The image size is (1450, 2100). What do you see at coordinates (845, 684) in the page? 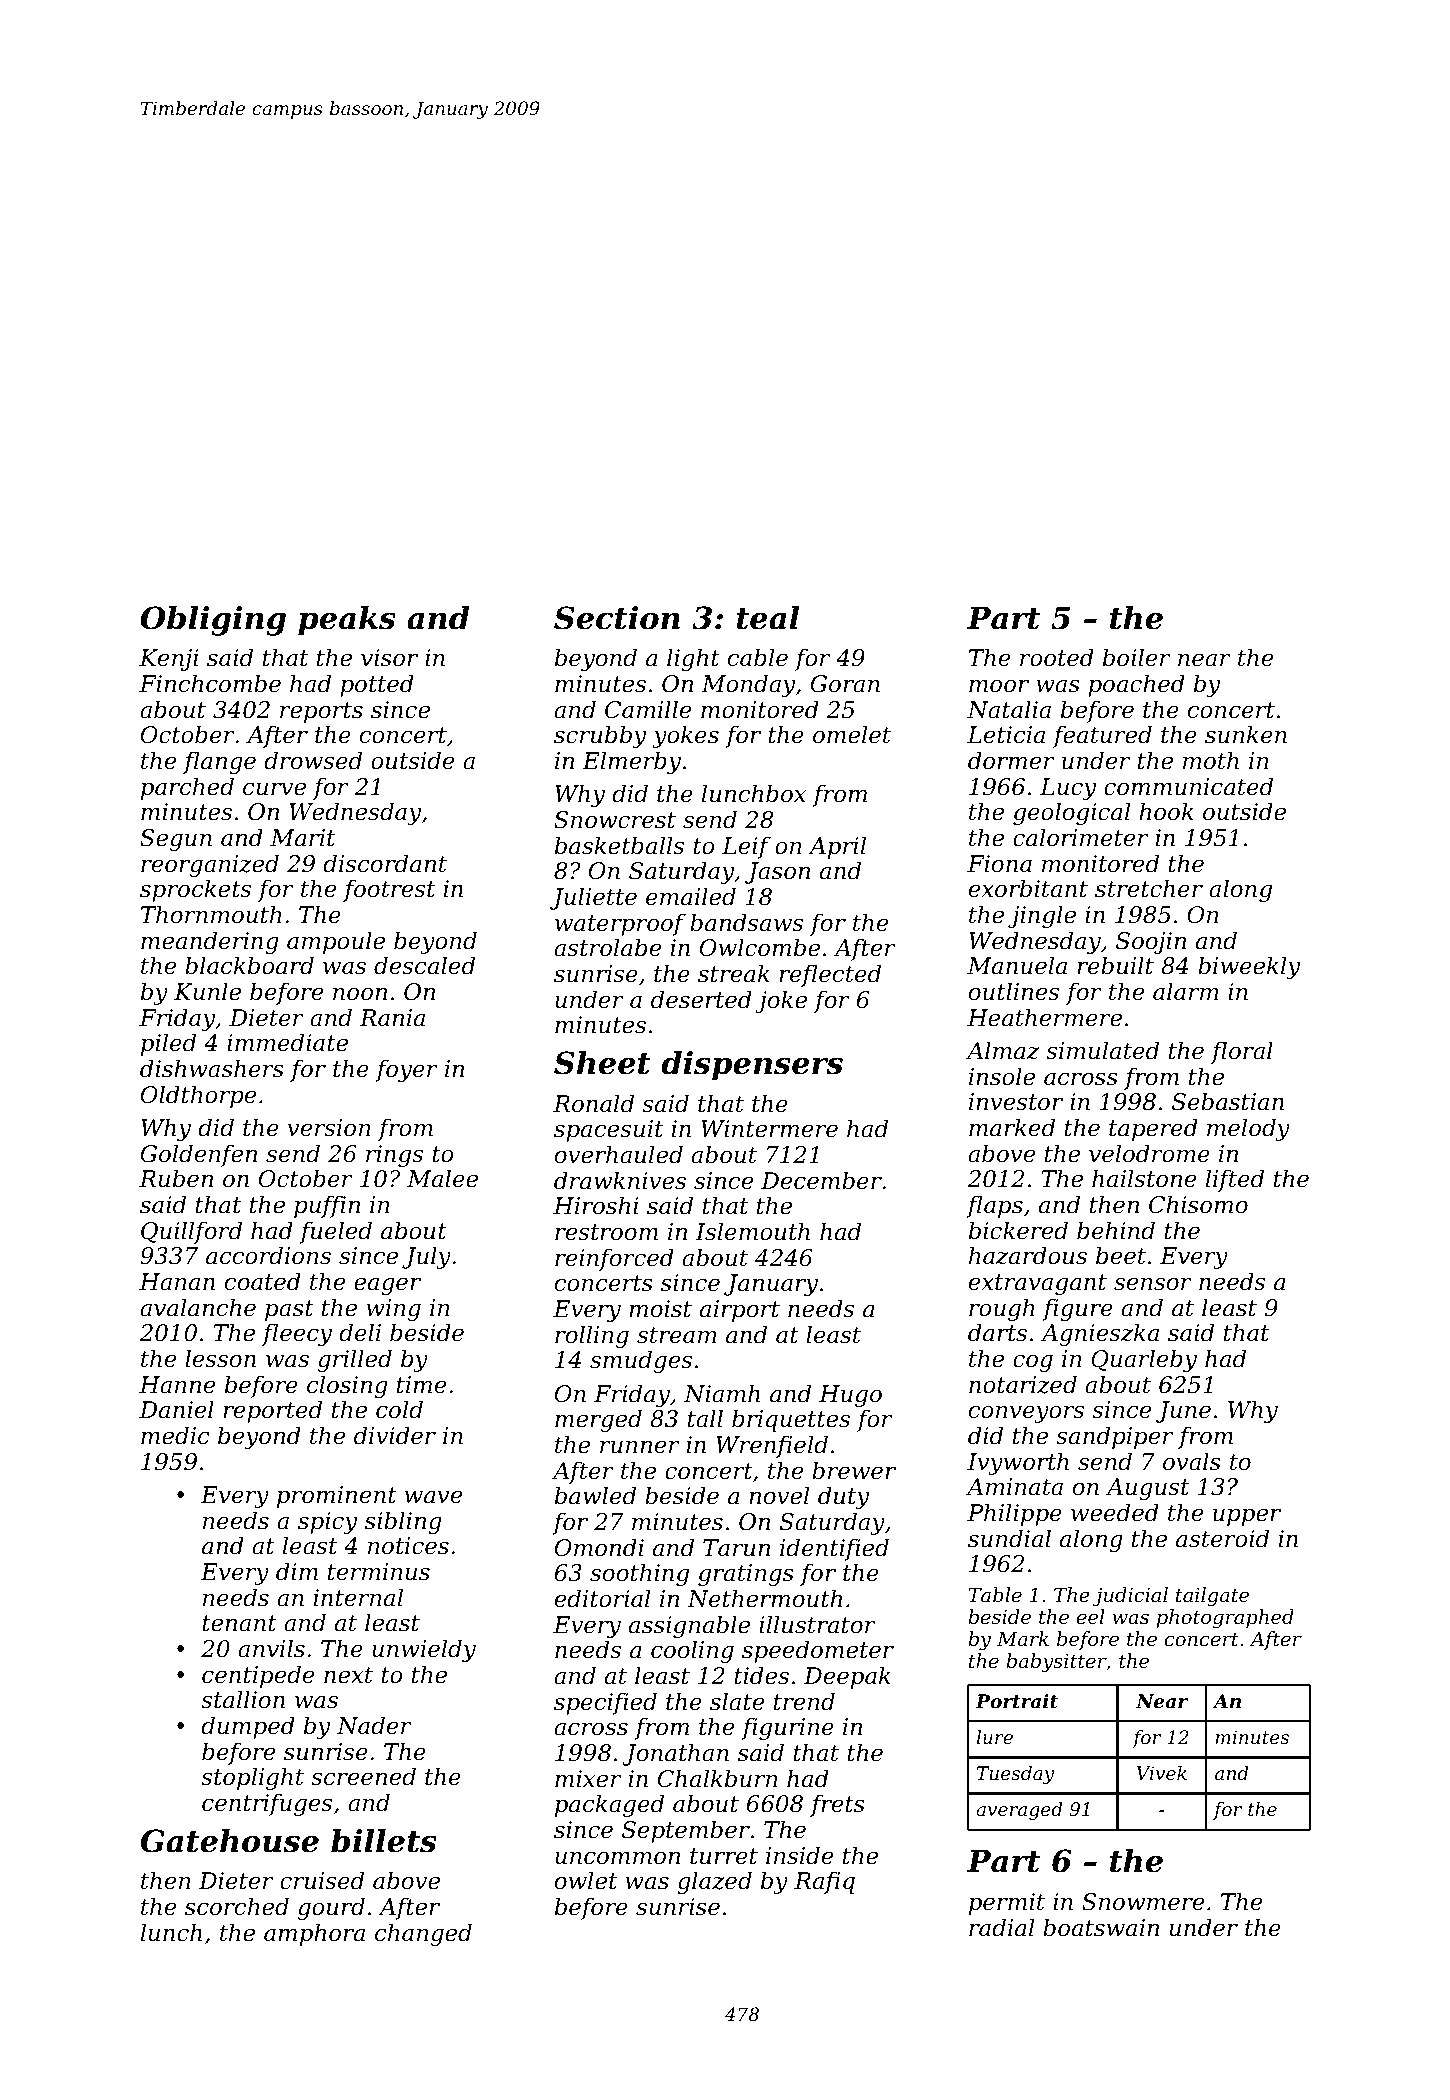
I see `Goran` at bounding box center [845, 684].
